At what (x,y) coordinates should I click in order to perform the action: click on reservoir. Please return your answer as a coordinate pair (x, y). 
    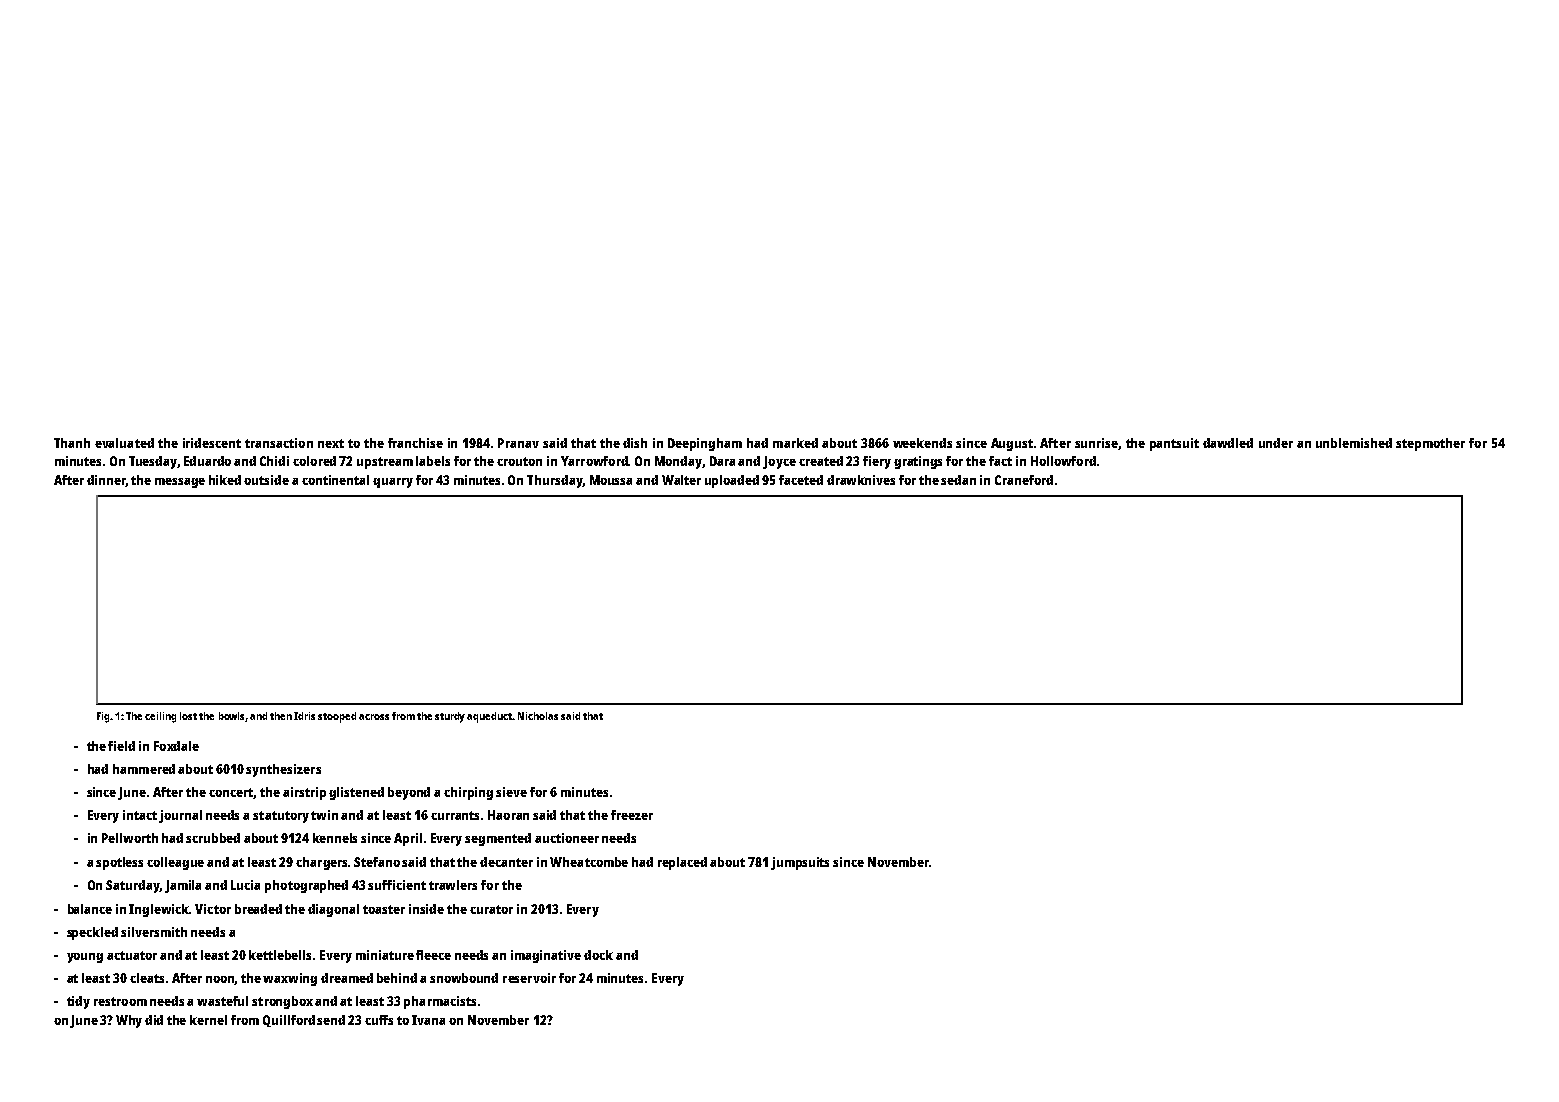
    Looking at the image, I should click on (529, 978).
